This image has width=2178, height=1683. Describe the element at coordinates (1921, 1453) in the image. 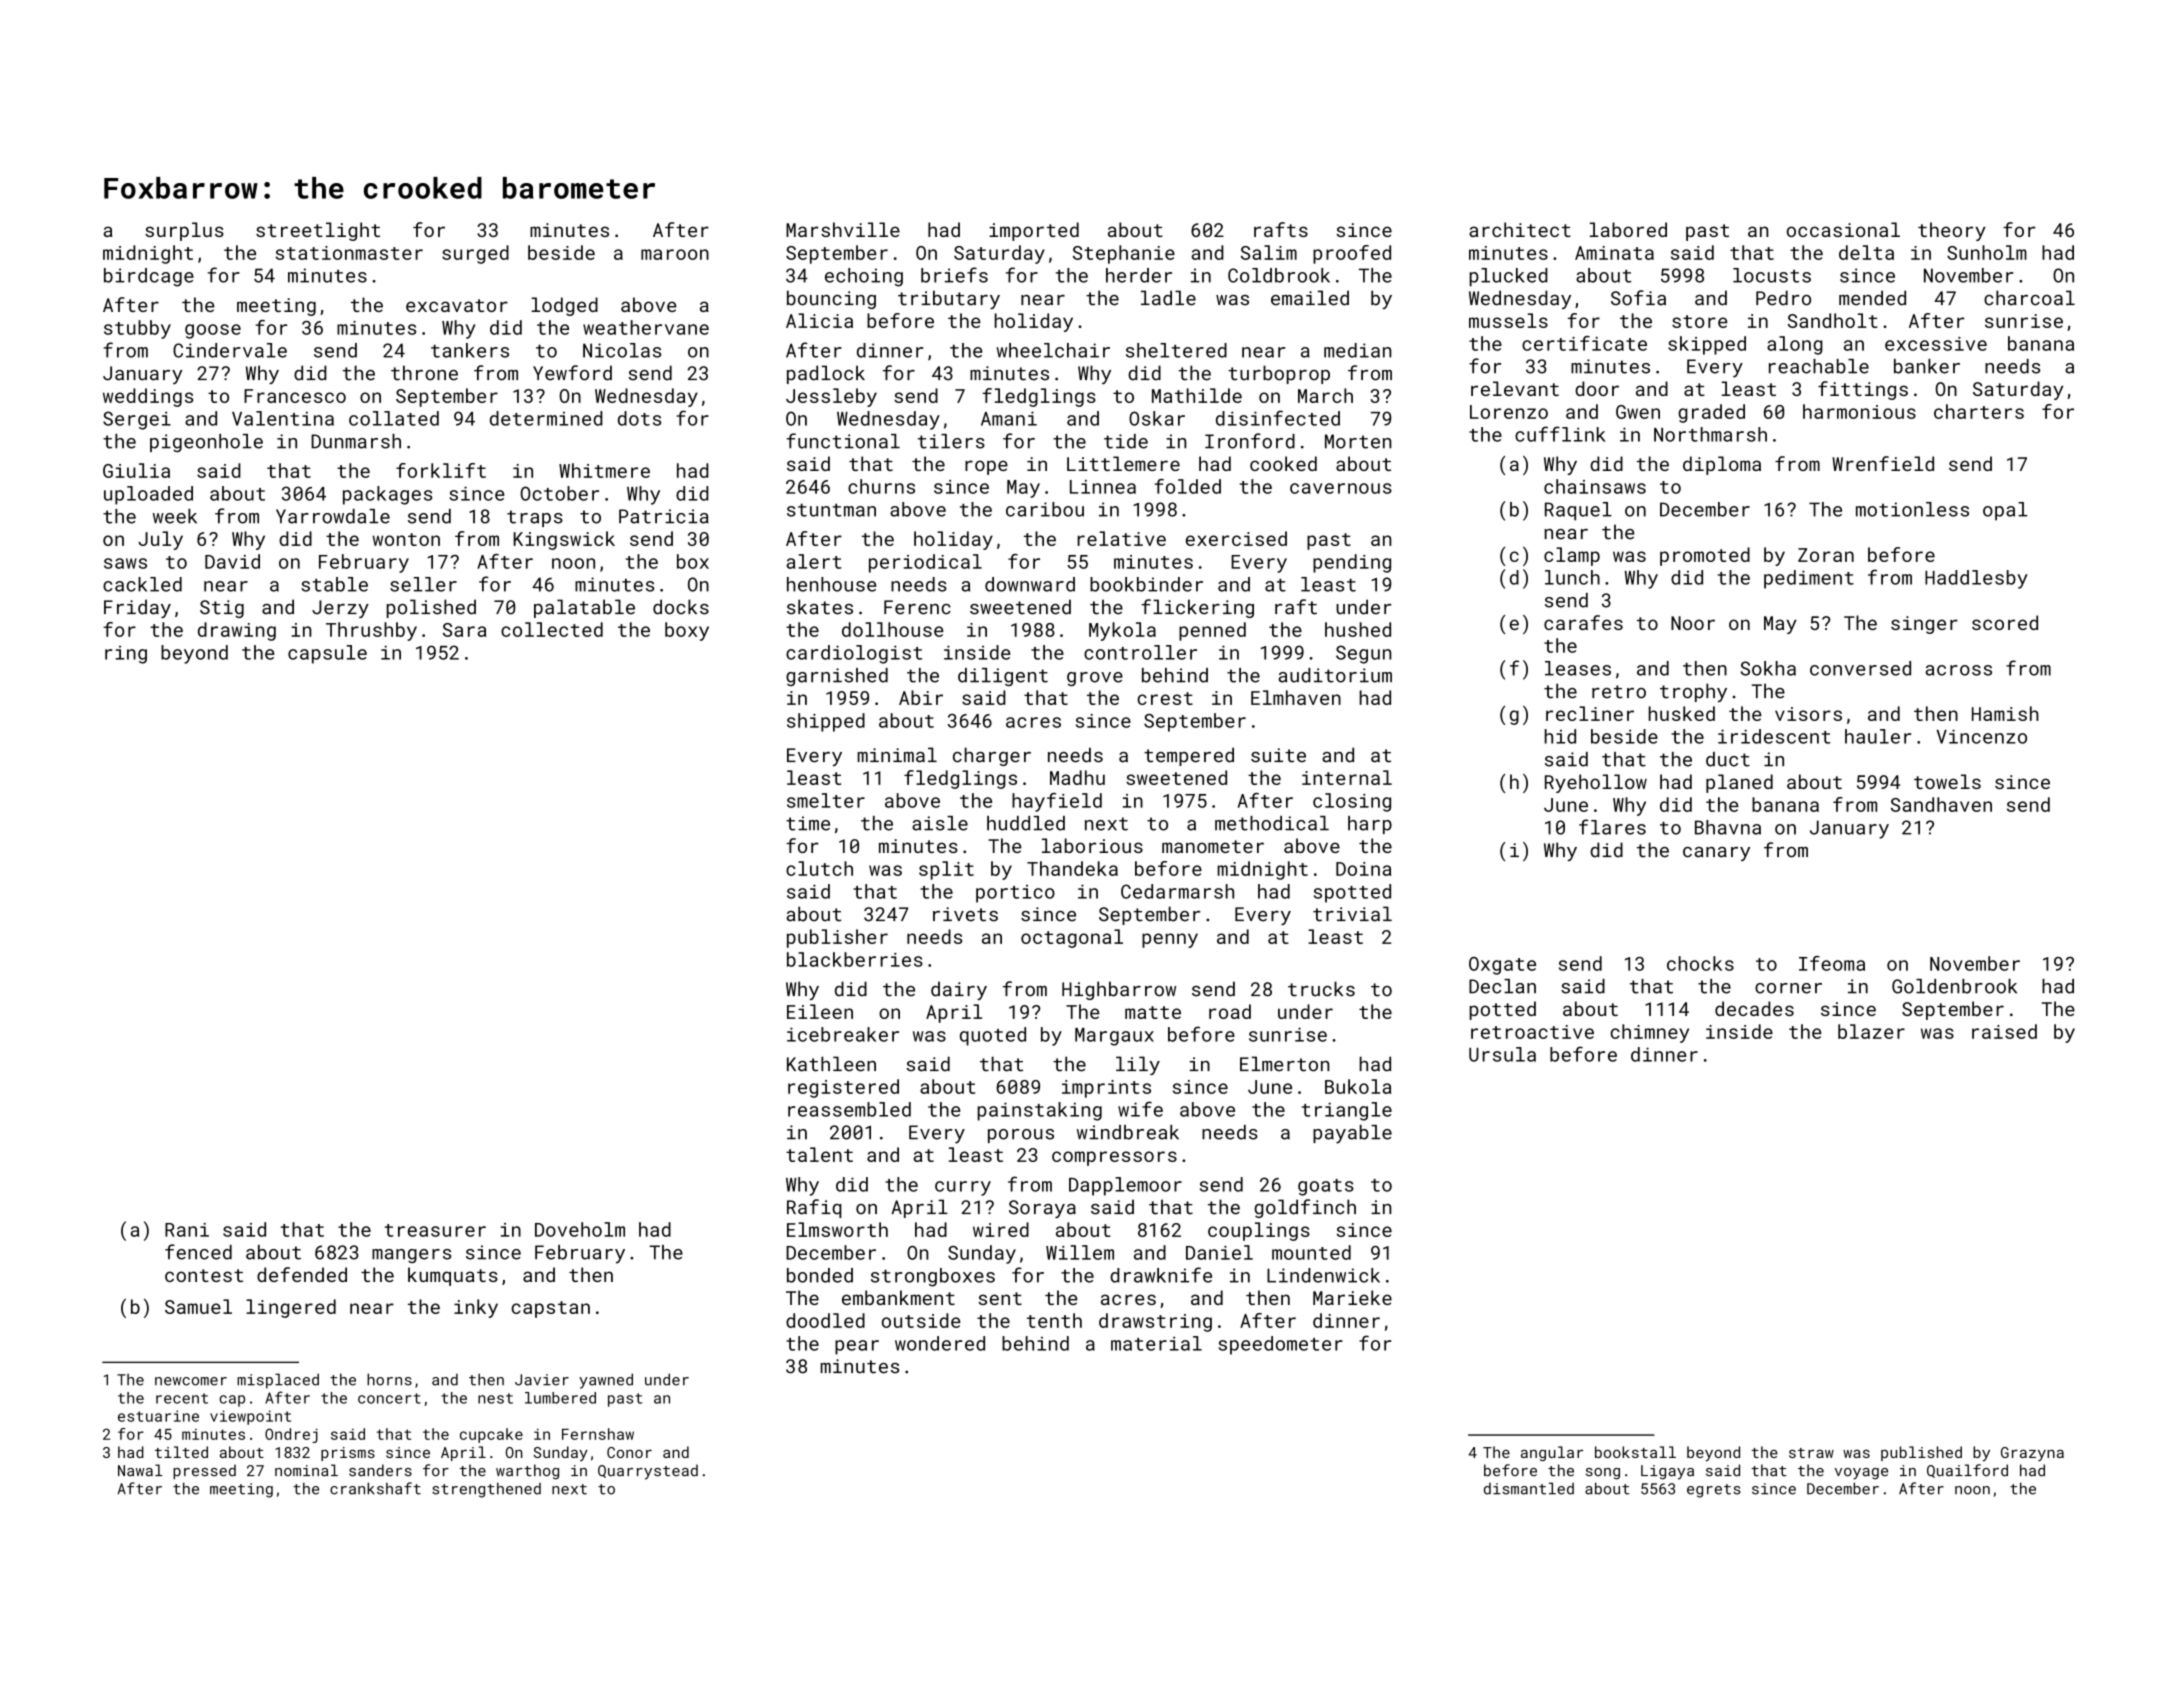

I see `published` at that location.
